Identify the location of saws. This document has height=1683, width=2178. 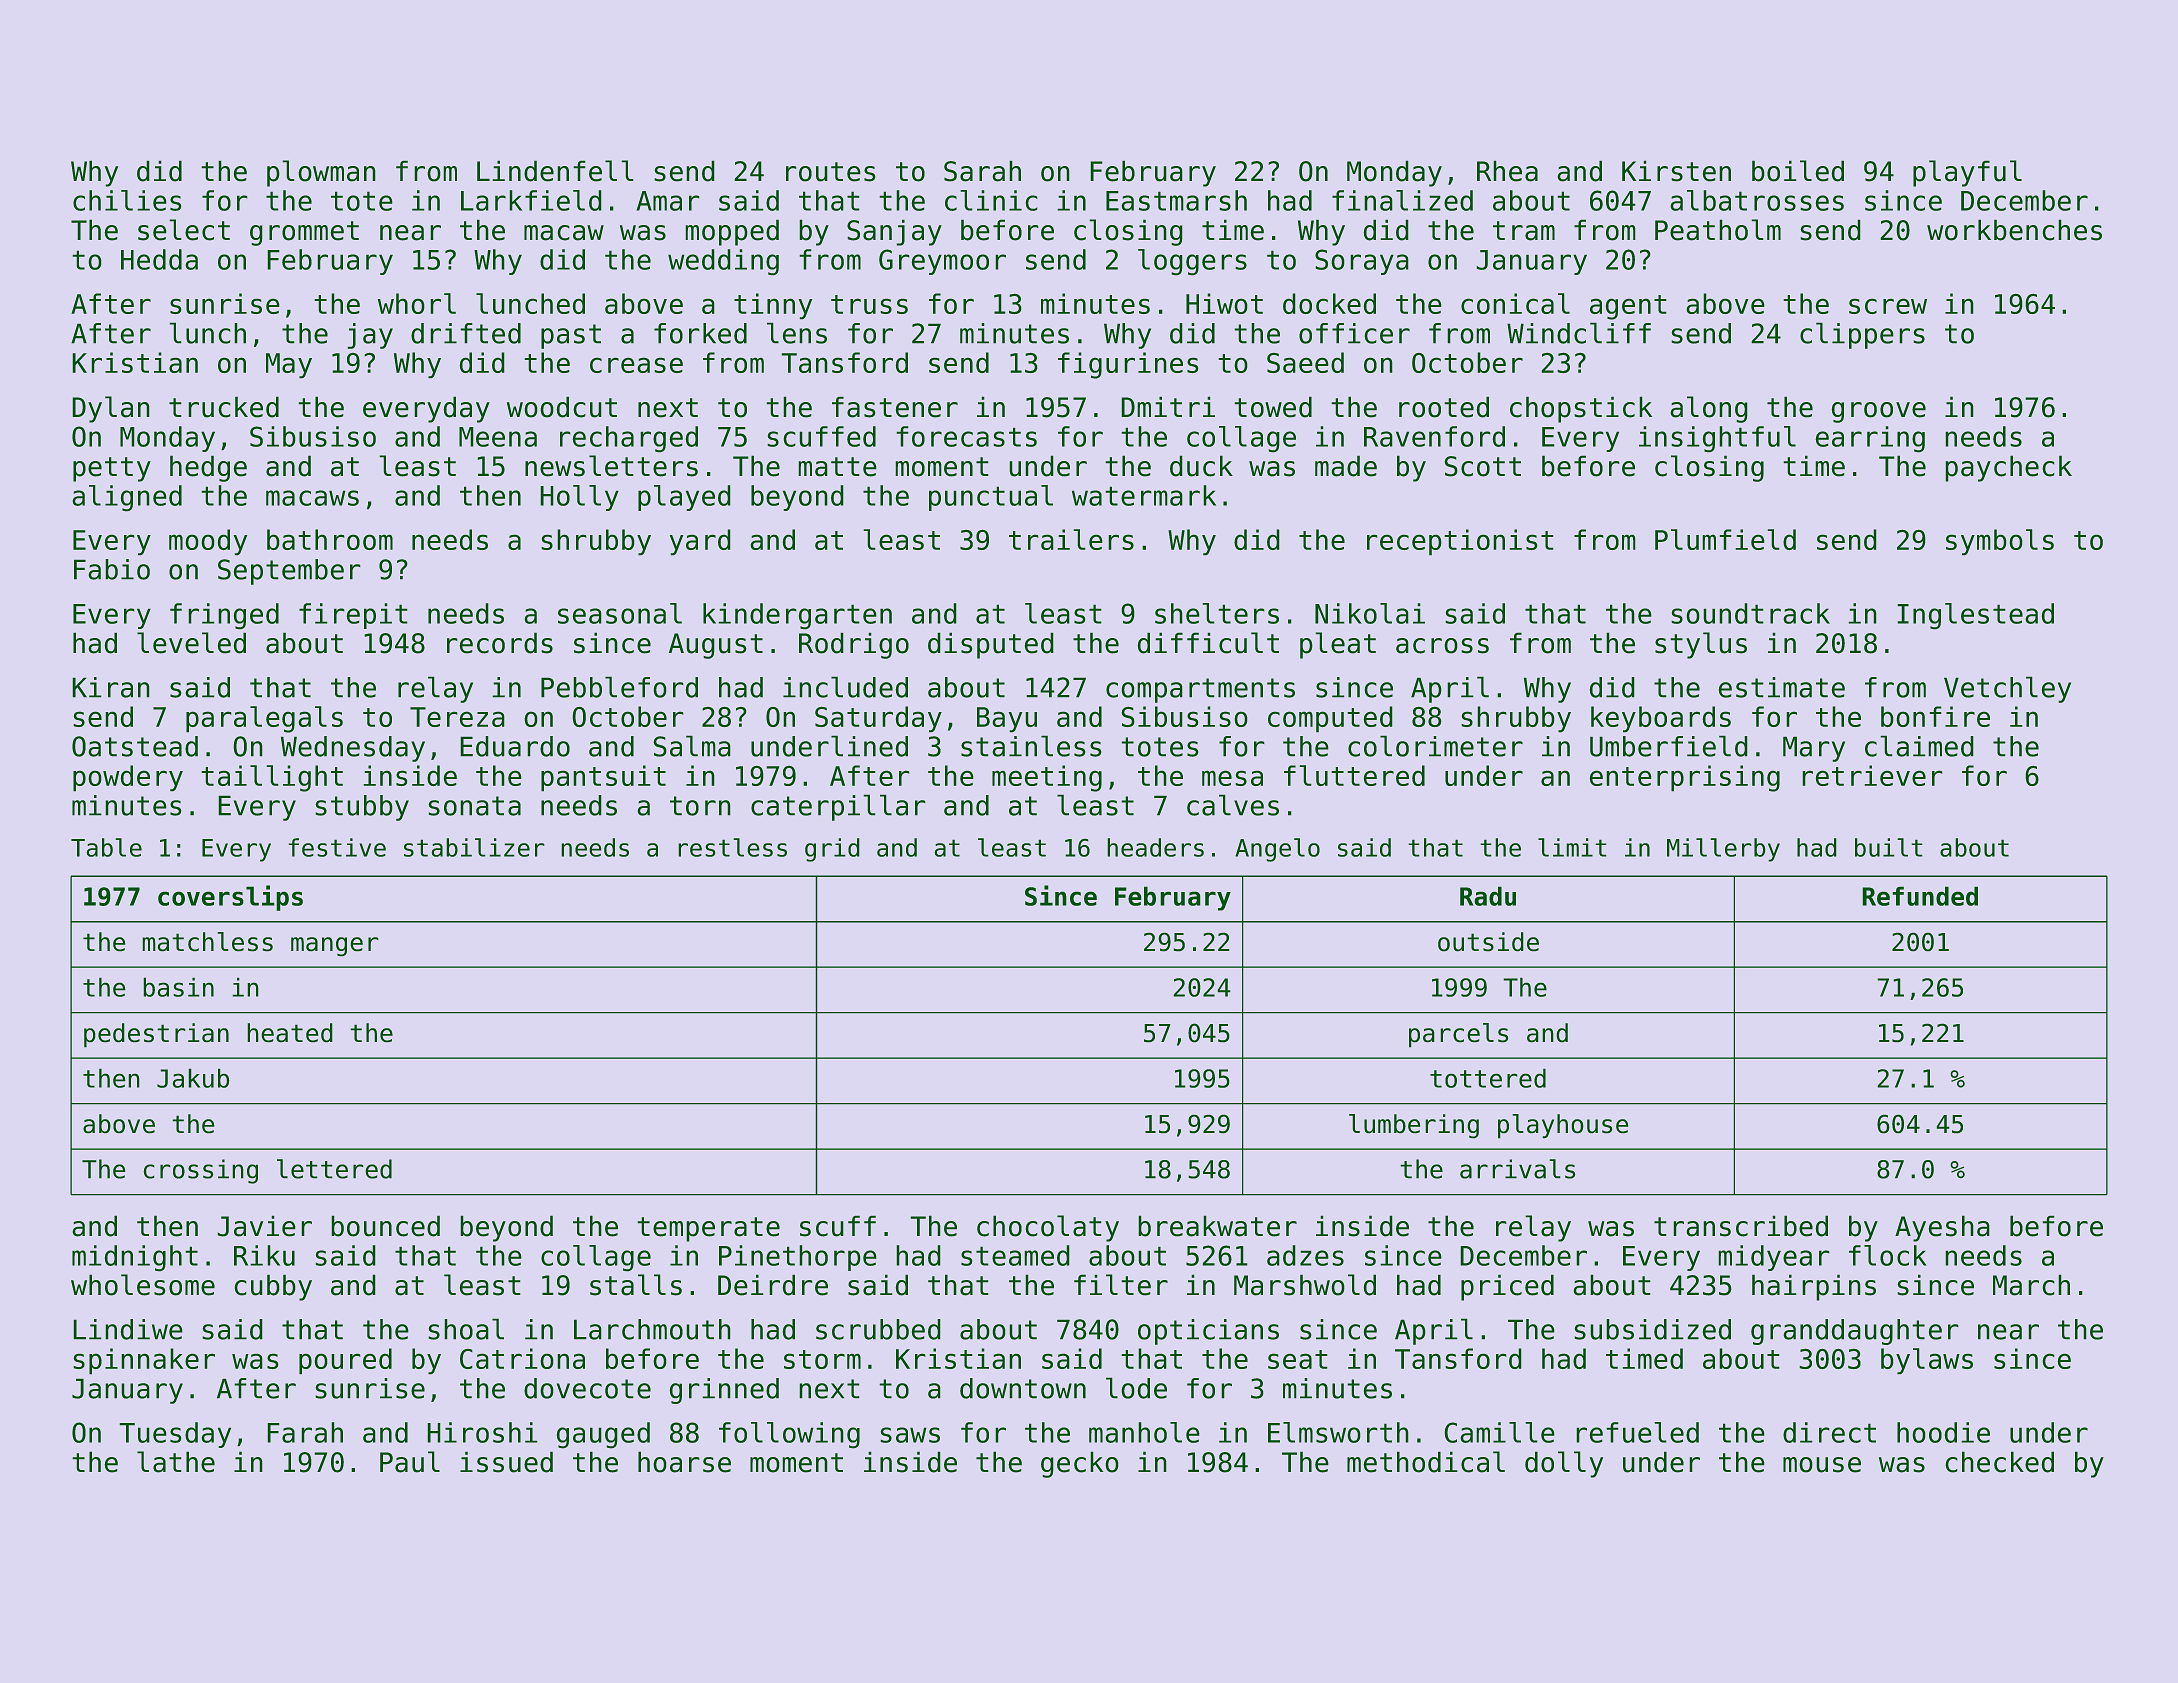
(910, 1435).
